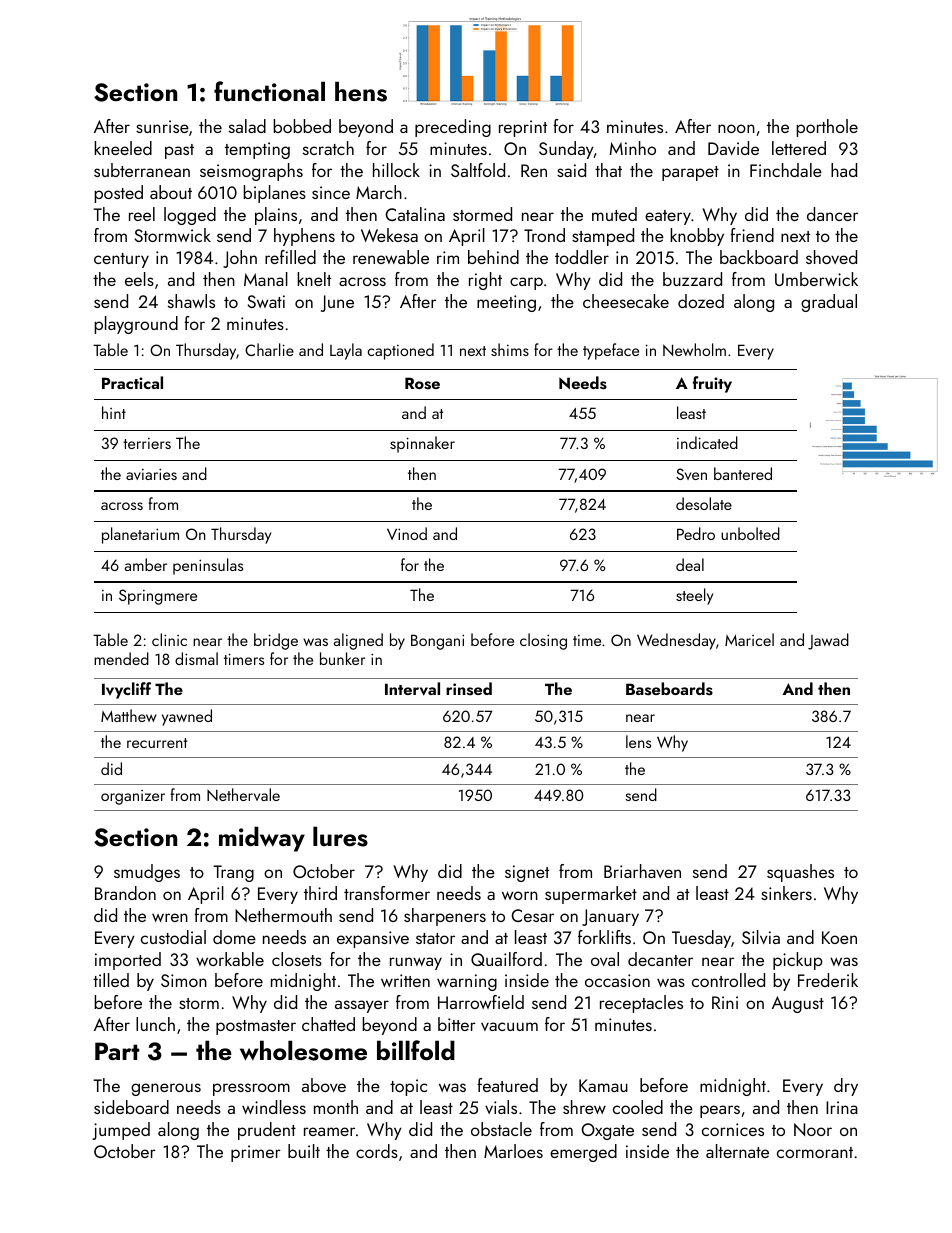 This screenshot has width=952, height=1233. What do you see at coordinates (694, 596) in the screenshot?
I see `steely` at bounding box center [694, 596].
